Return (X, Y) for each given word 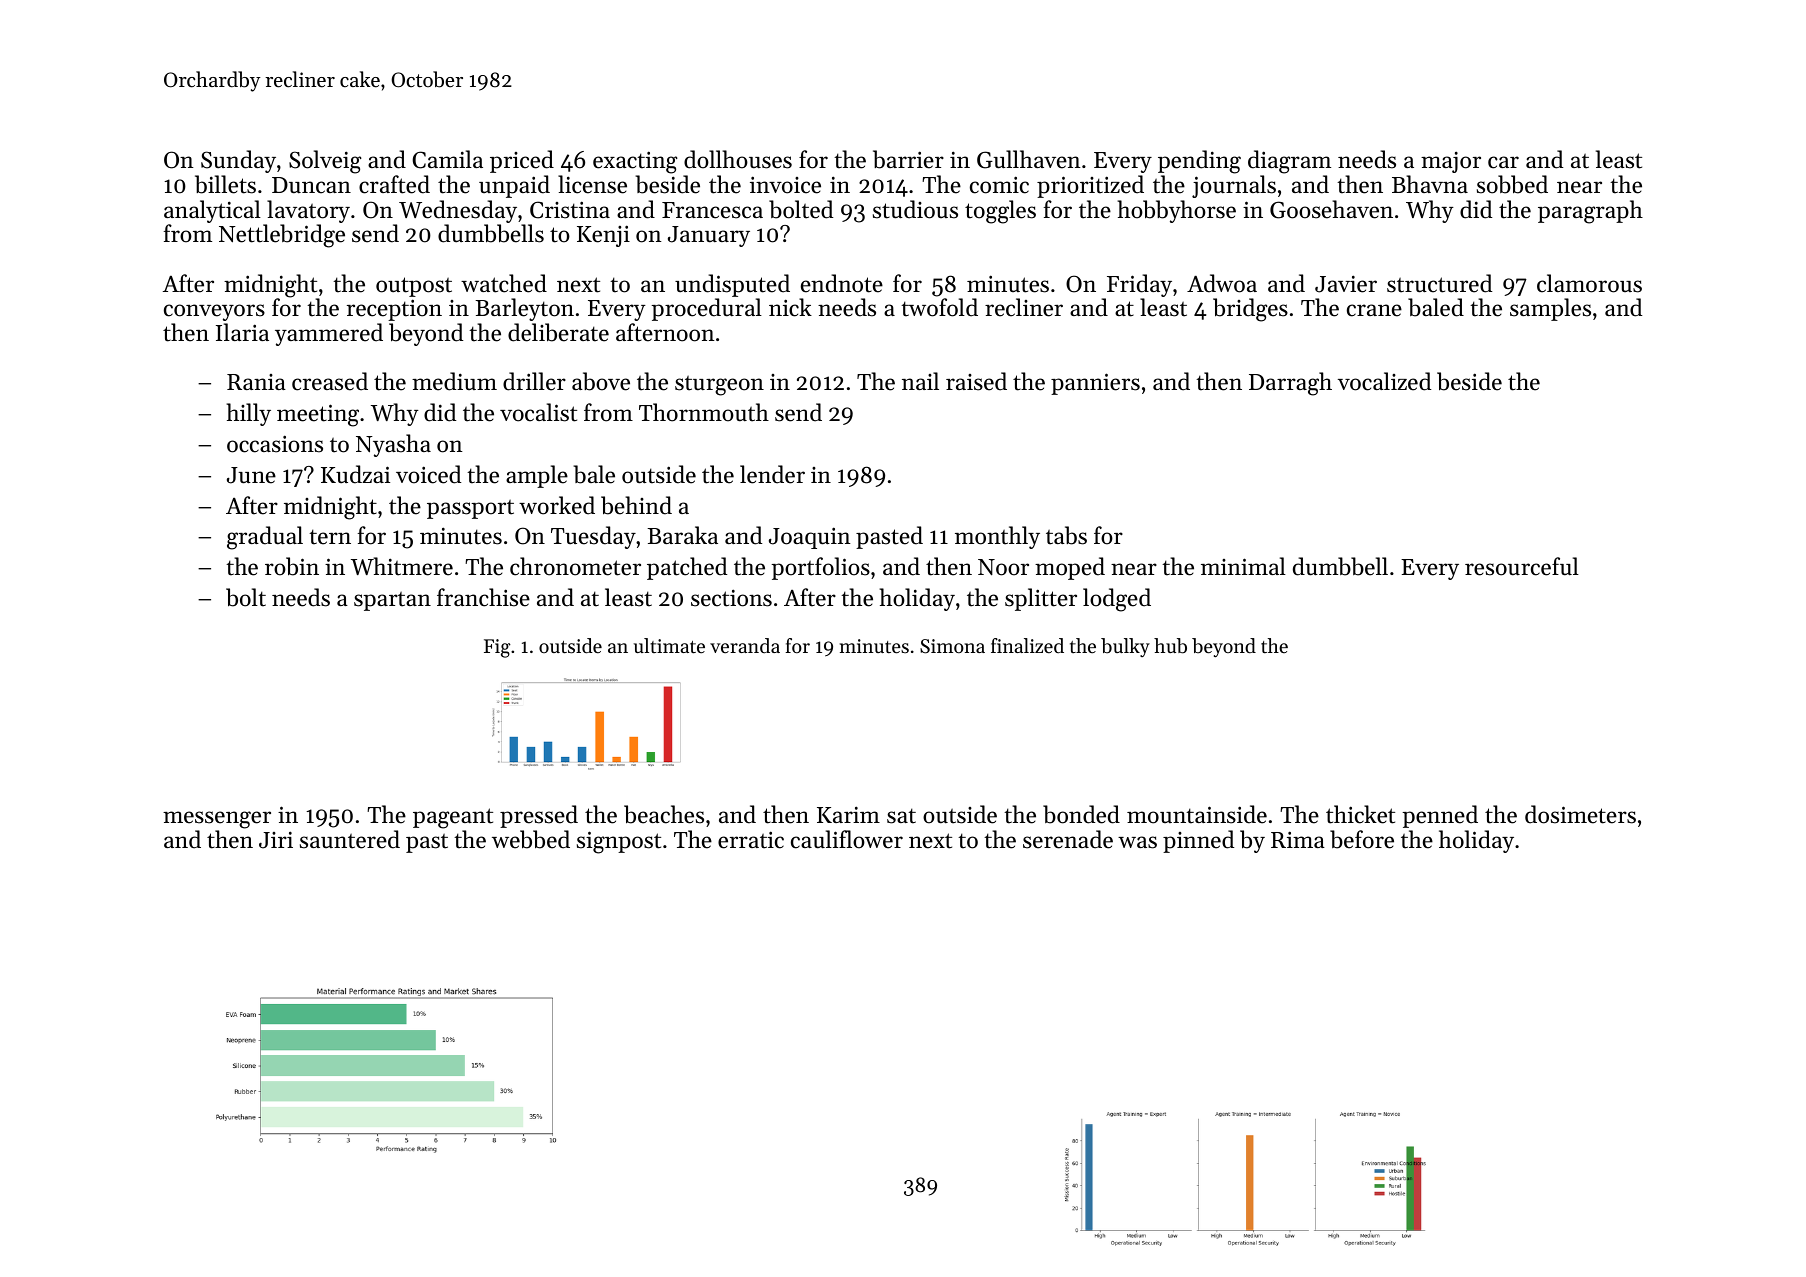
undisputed (732, 285)
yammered (329, 334)
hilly (248, 414)
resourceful (1522, 566)
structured (1439, 283)
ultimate (669, 646)
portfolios (820, 568)
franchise (483, 597)
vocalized (1384, 381)
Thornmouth (704, 412)
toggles (1000, 212)
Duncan (311, 185)
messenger (217, 820)
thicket (1360, 814)
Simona (952, 646)
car (1503, 162)
